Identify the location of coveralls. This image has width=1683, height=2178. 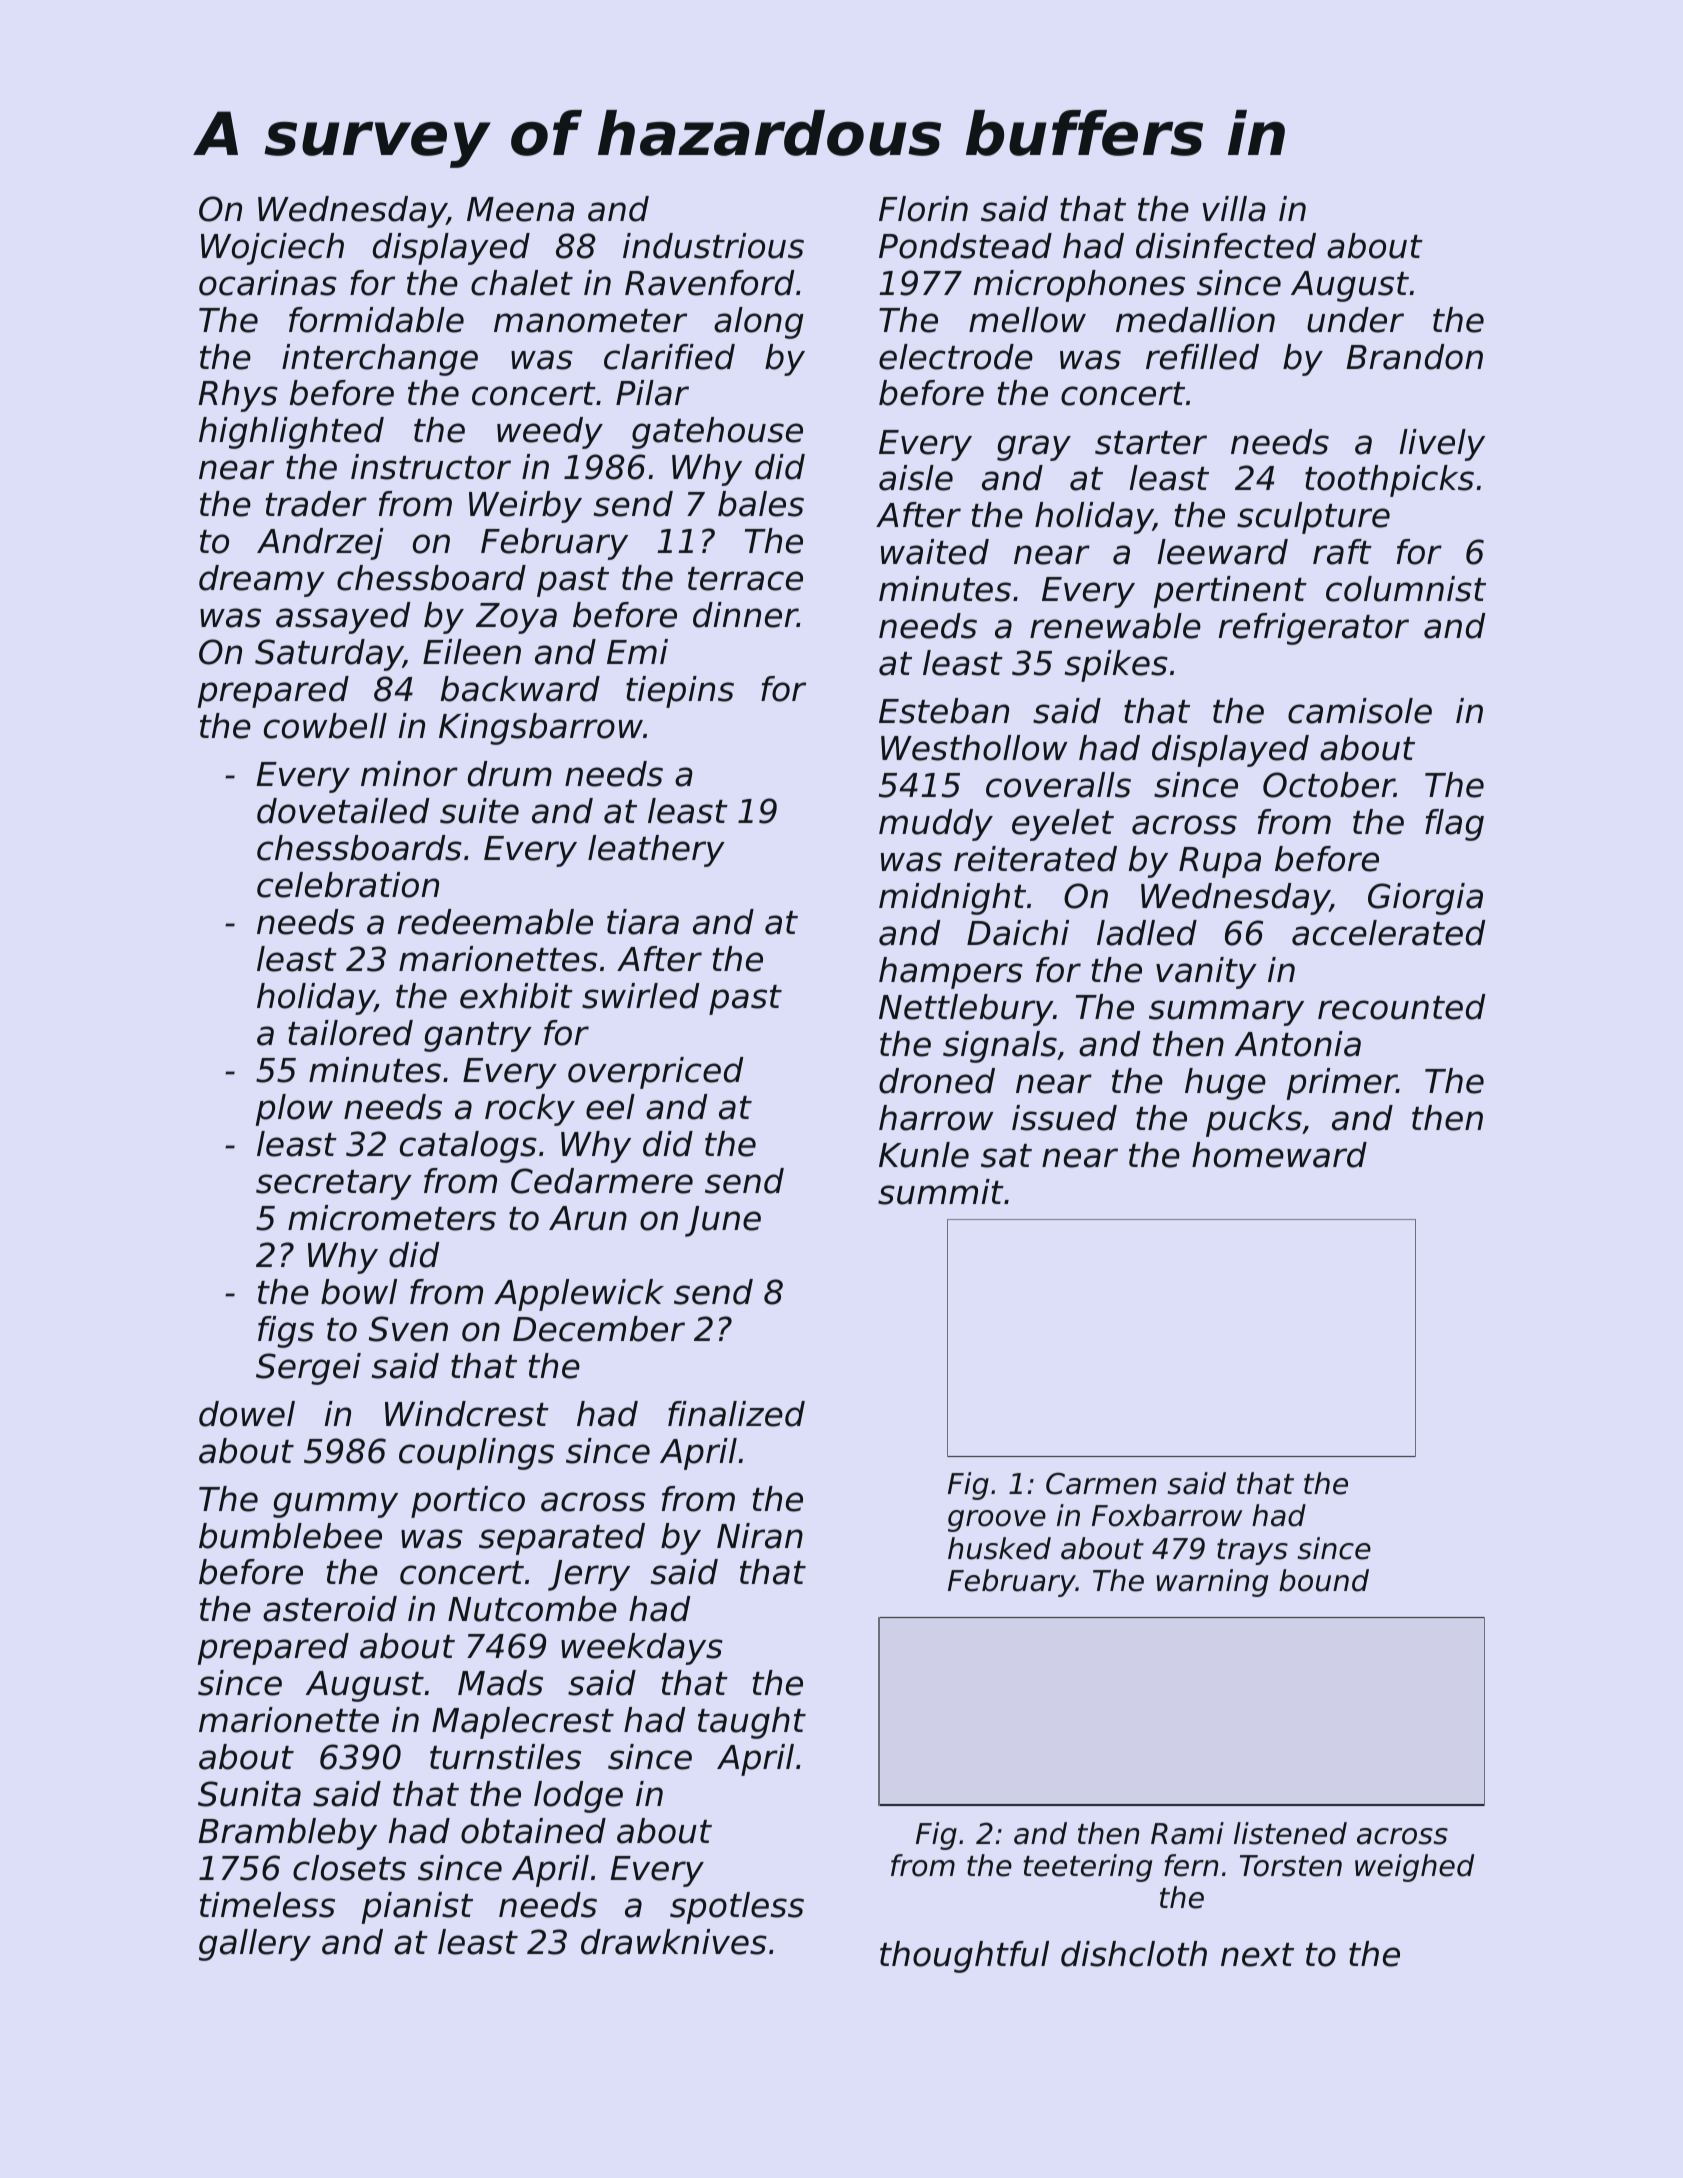
(1058, 785).
